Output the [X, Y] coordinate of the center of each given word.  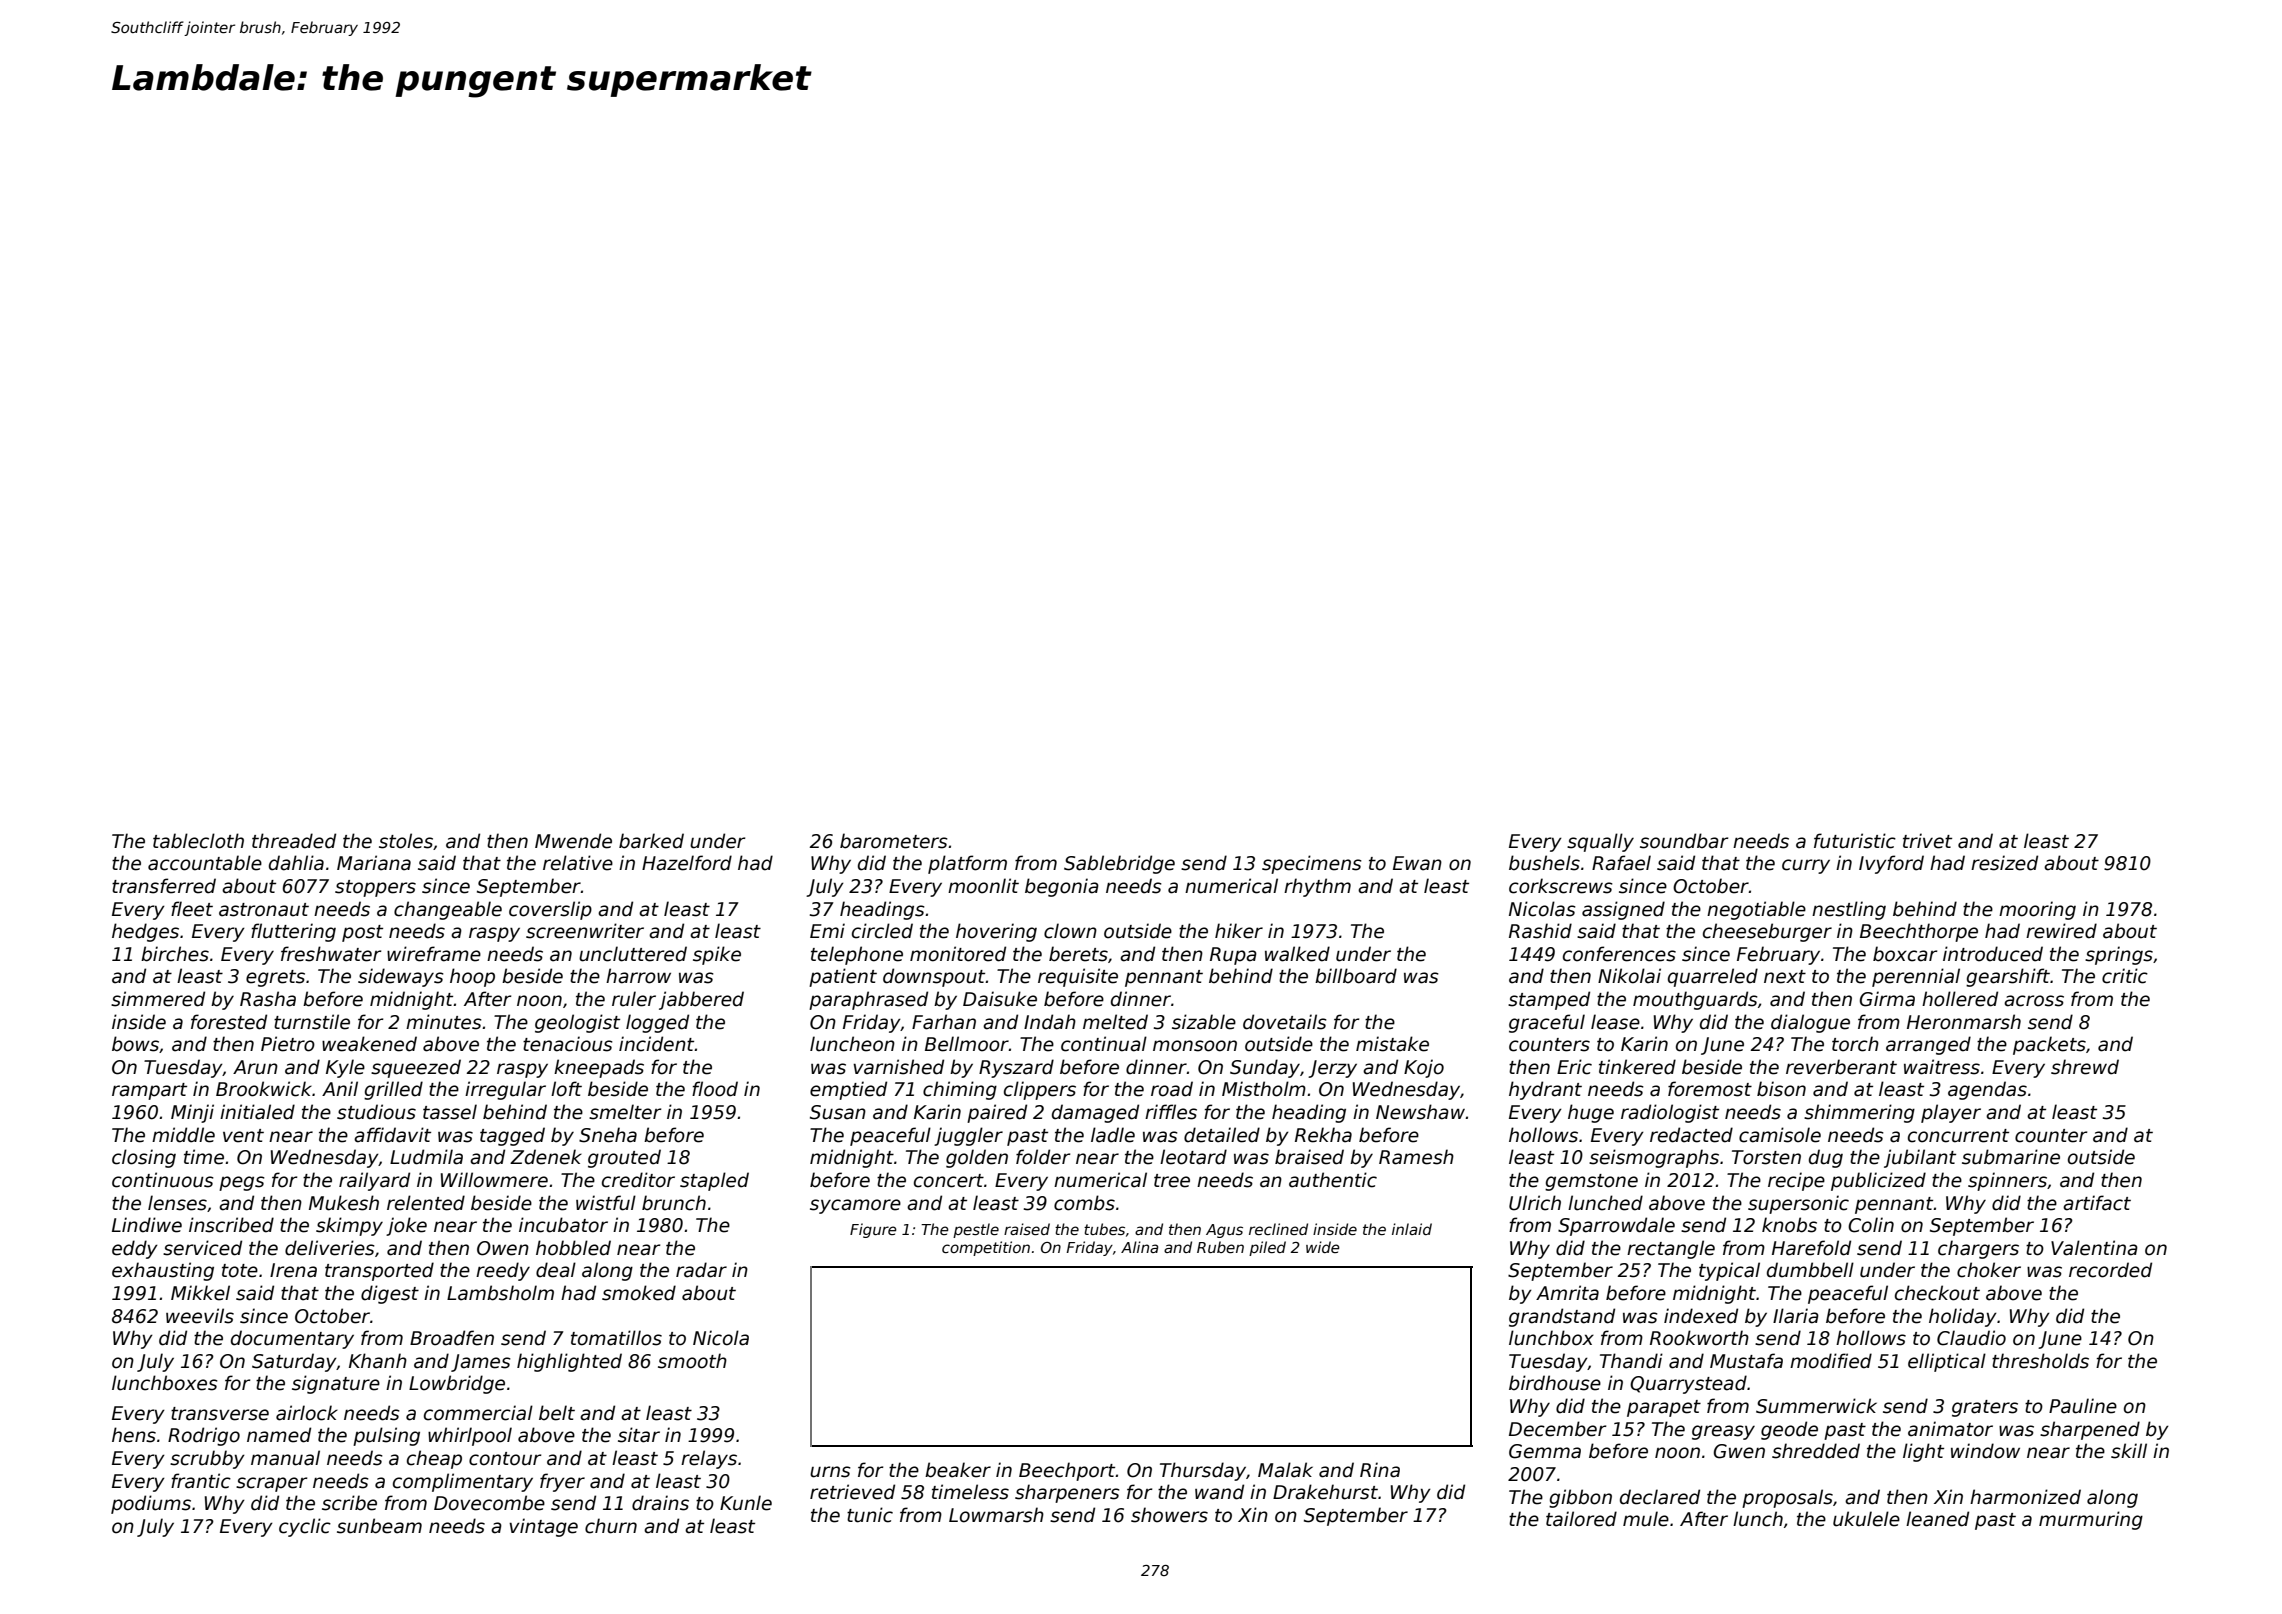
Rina [1380, 1470]
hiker [1239, 931]
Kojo [1424, 1068]
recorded [2110, 1270]
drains [660, 1503]
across [2034, 1001]
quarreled [1713, 977]
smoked [639, 1293]
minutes [444, 1022]
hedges [145, 932]
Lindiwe [147, 1225]
